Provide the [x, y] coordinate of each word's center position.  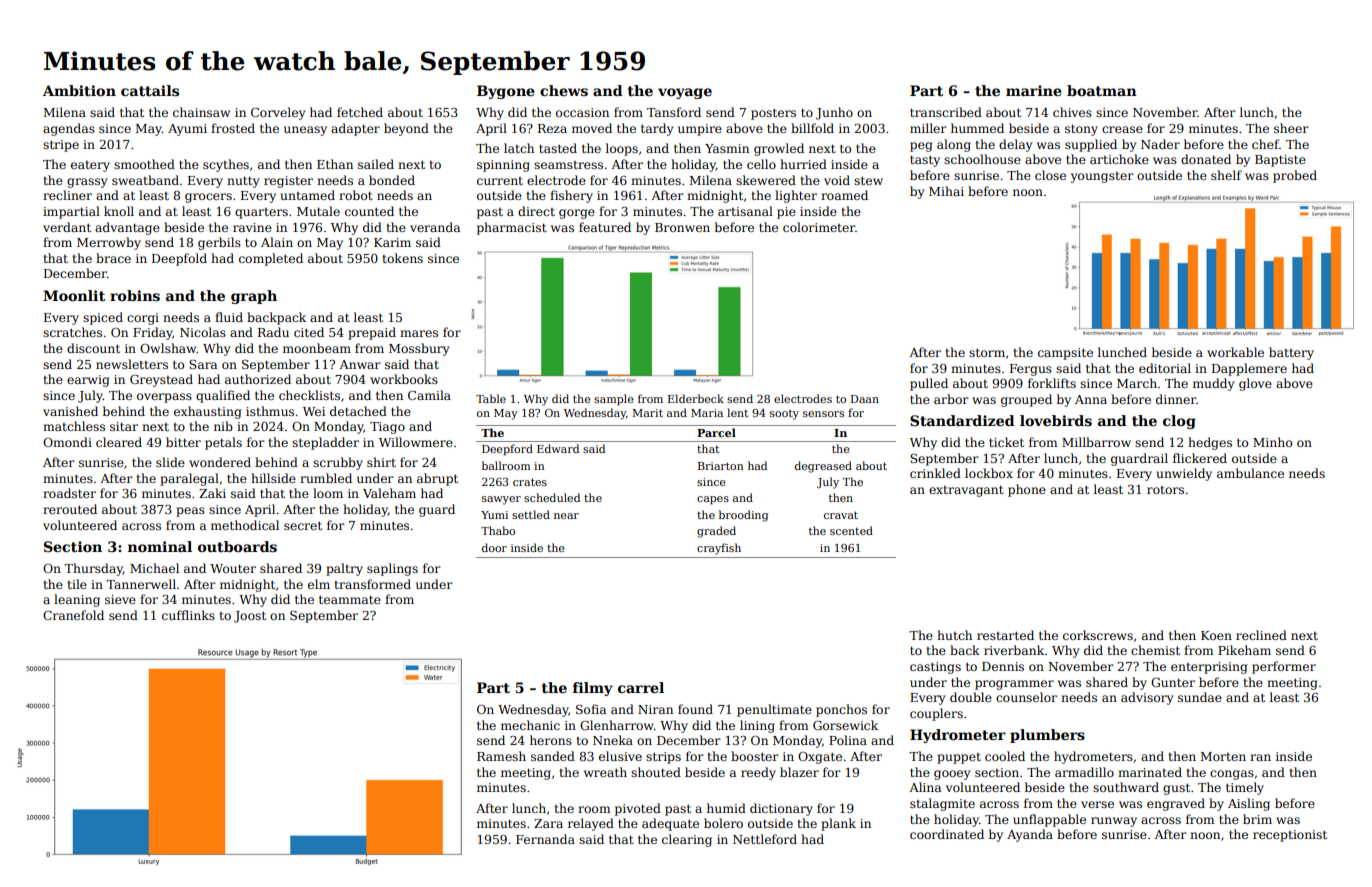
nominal [160, 546]
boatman [1102, 90]
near [566, 516]
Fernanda [545, 839]
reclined [1261, 635]
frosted [233, 128]
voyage [685, 93]
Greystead [161, 380]
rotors [1165, 490]
